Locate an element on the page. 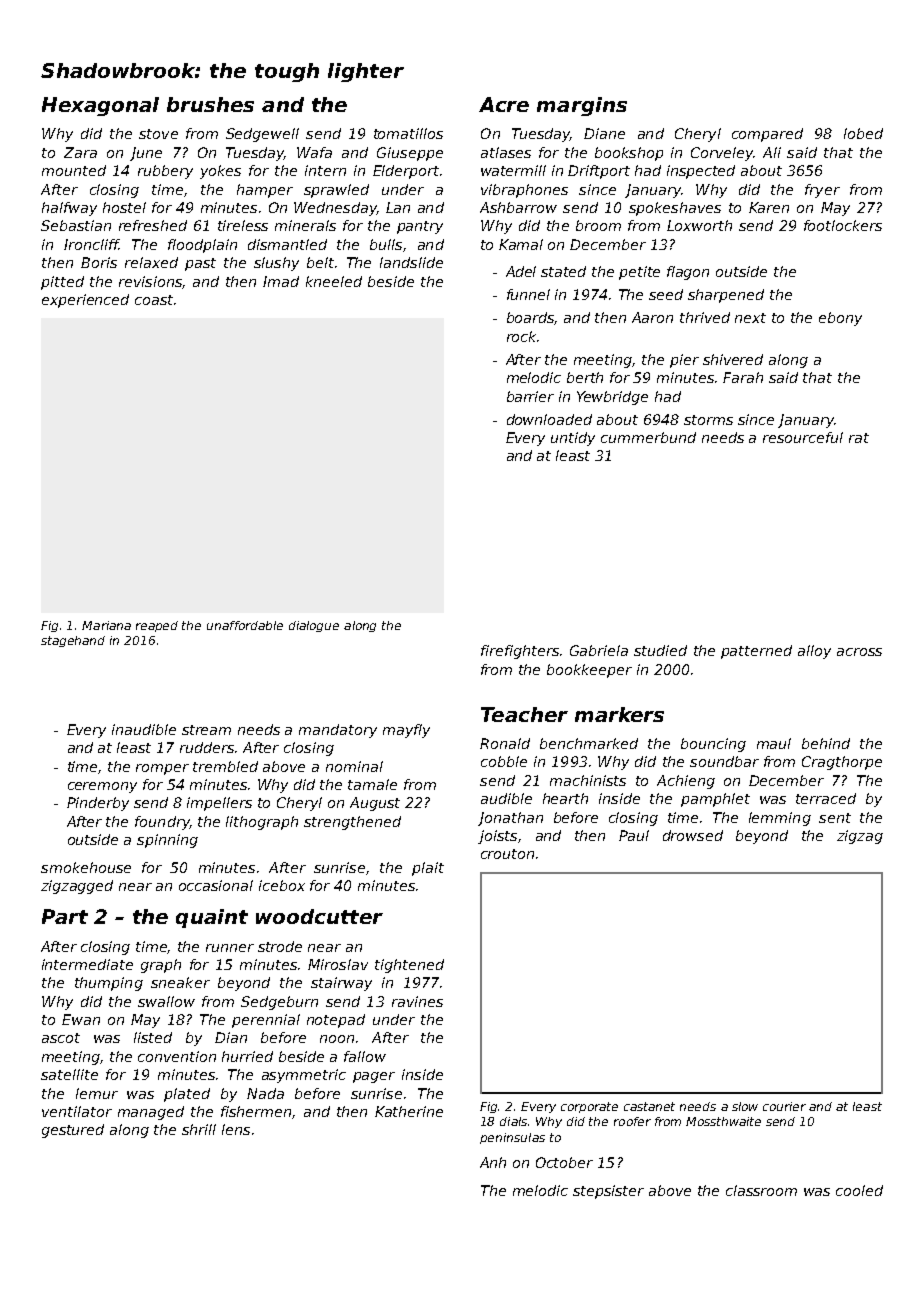  swallow is located at coordinates (166, 1001).
